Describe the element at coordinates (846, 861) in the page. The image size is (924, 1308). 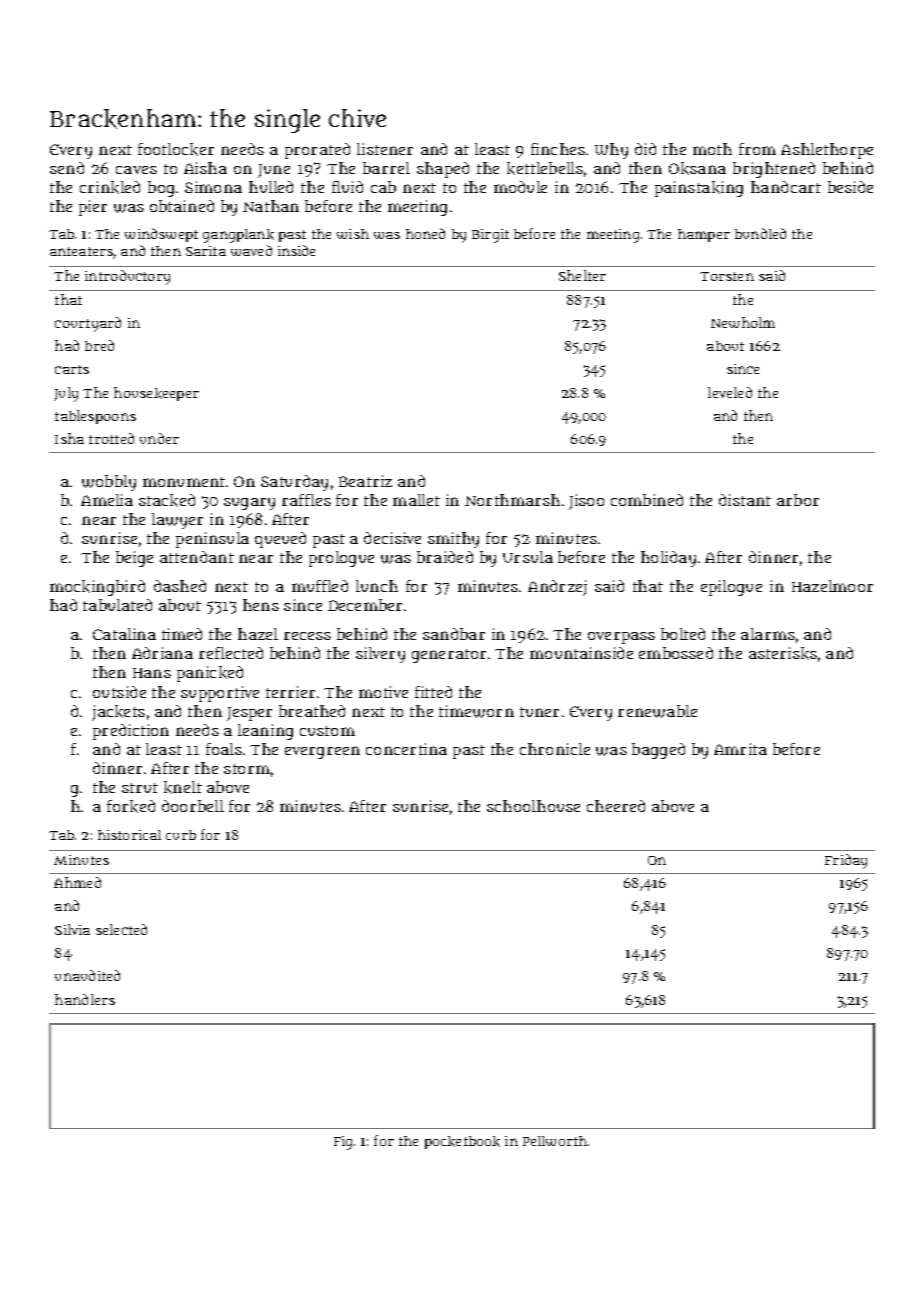
I see `Friday` at that location.
